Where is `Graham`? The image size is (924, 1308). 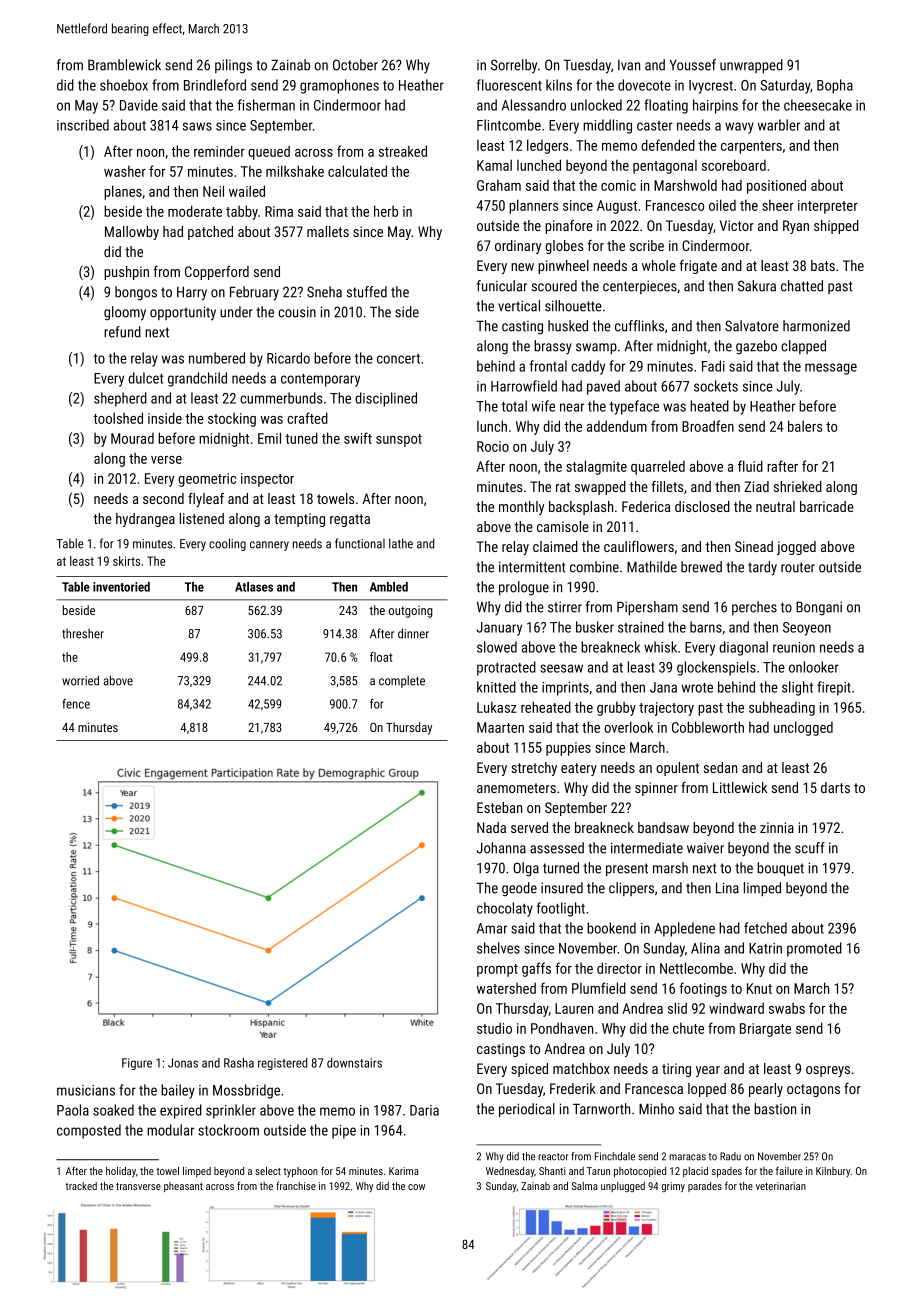 Graham is located at coordinates (499, 185).
